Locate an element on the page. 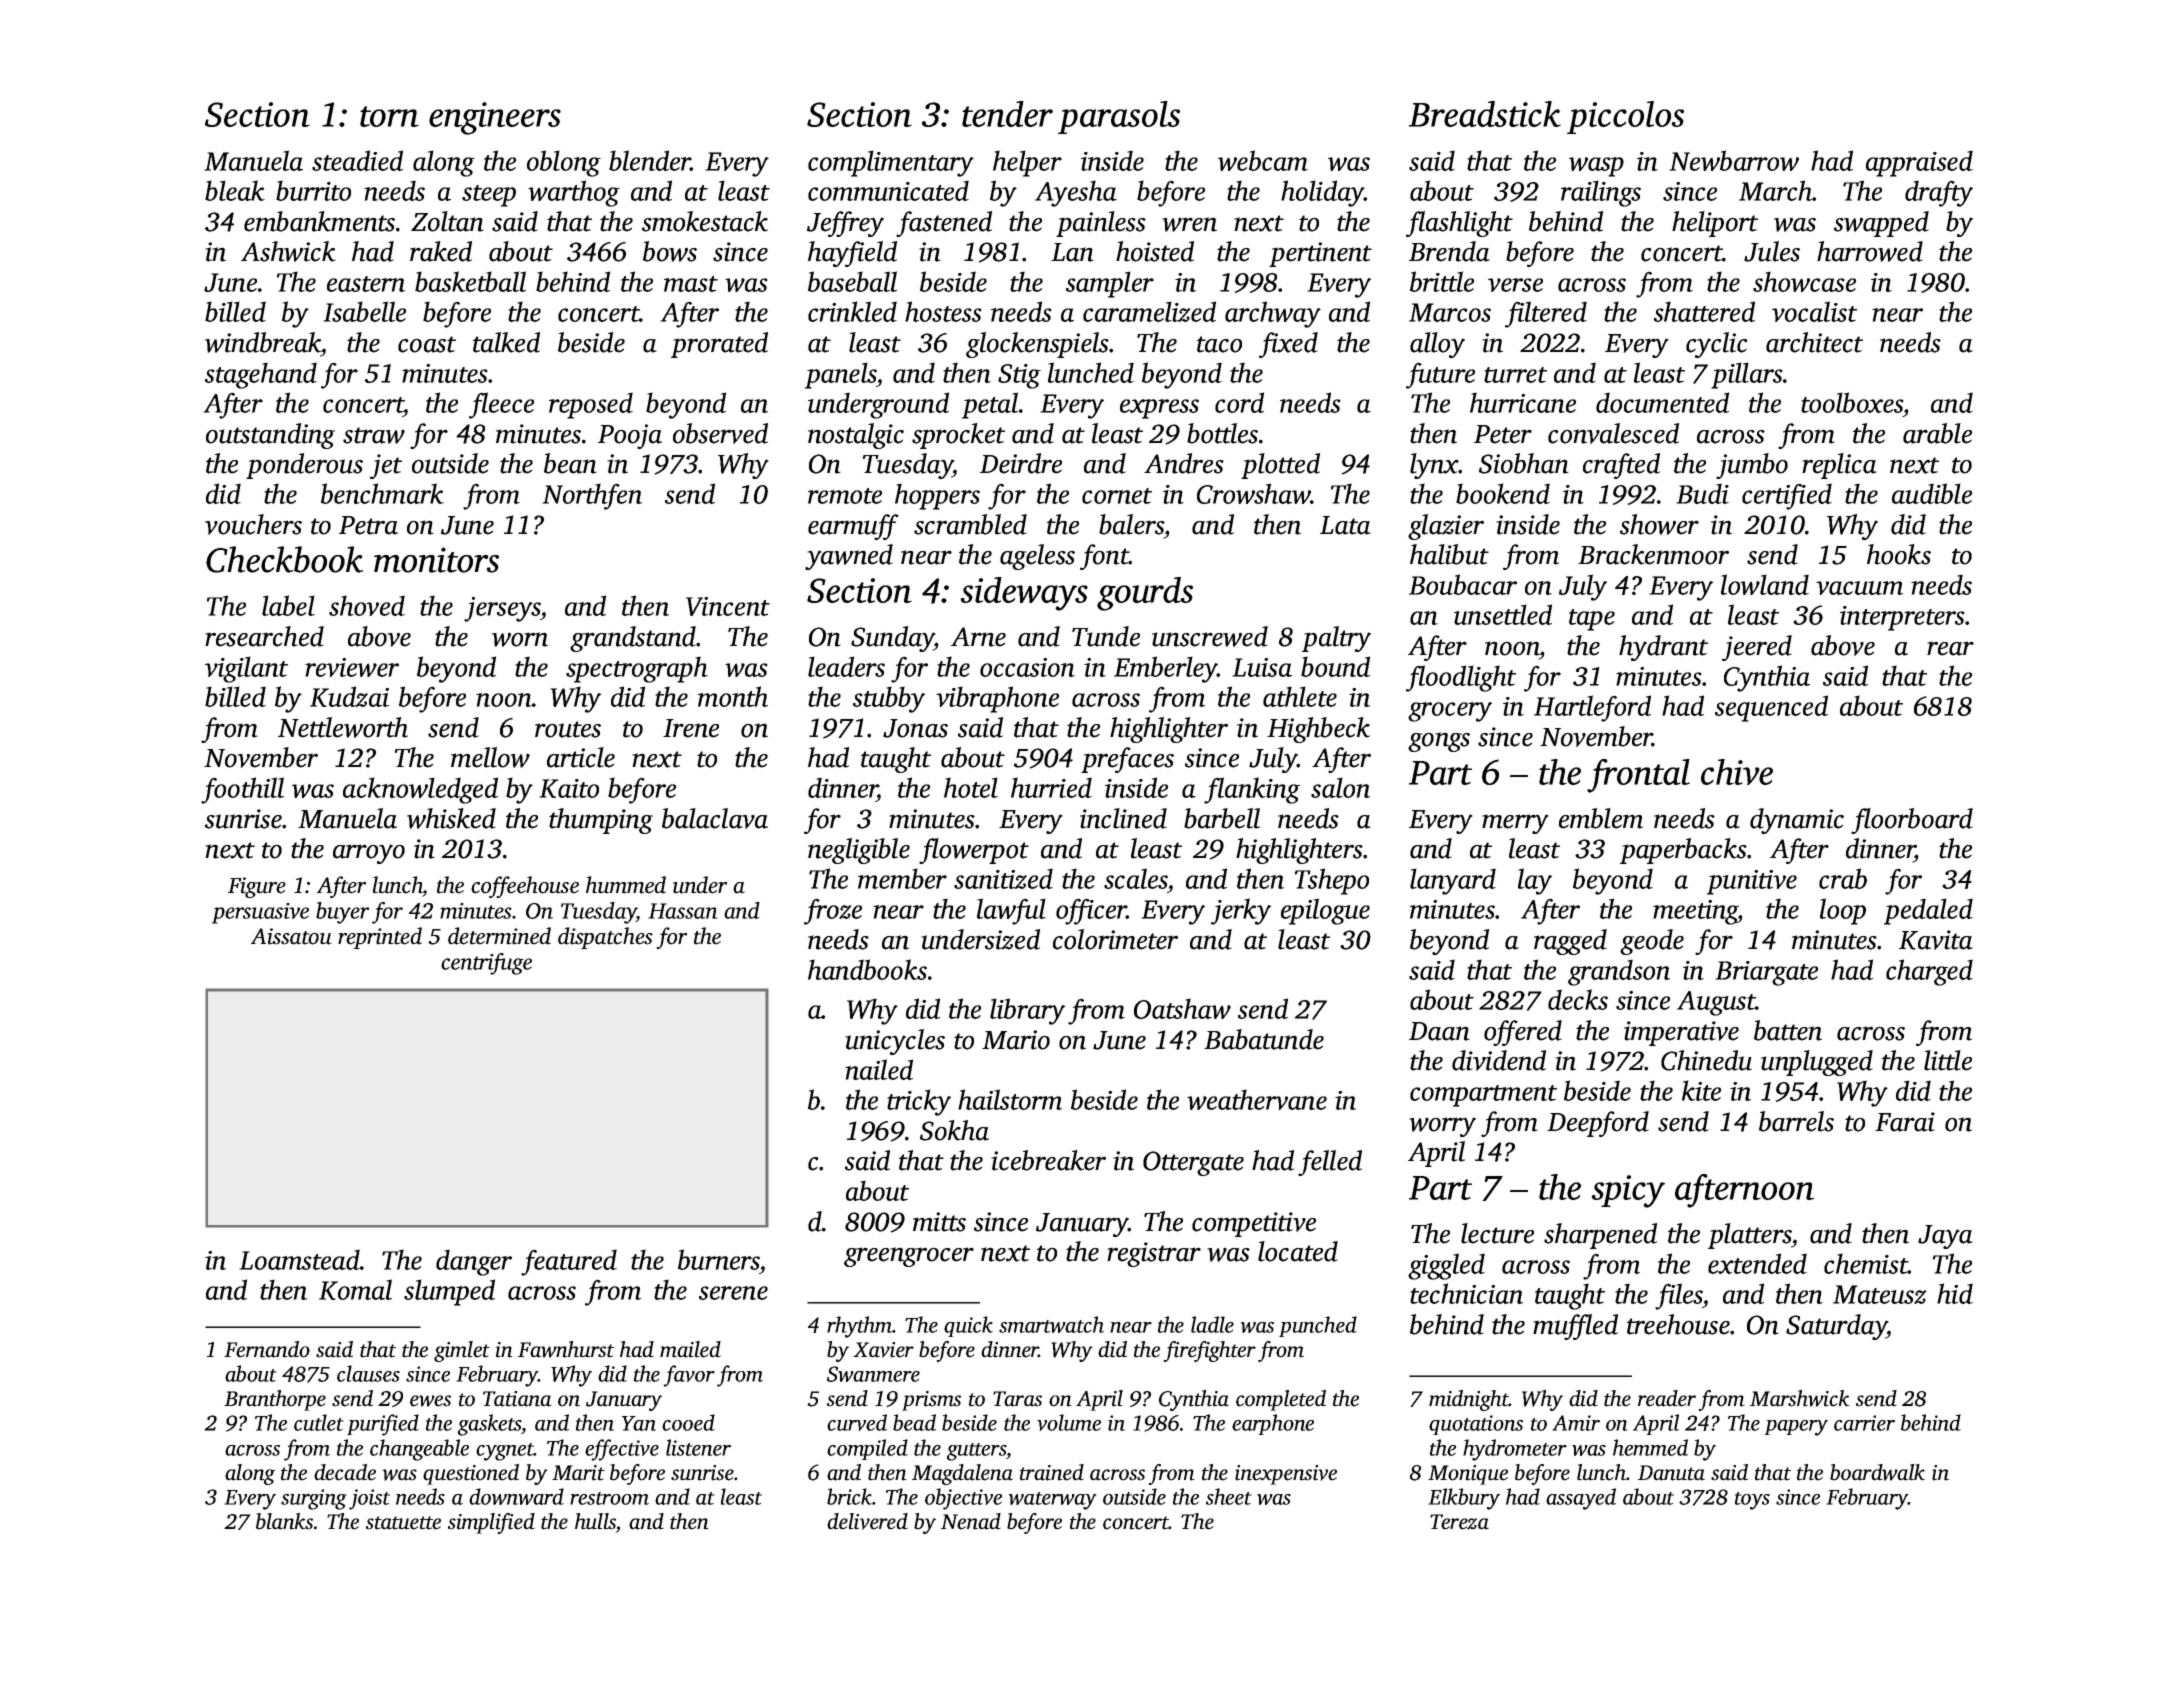  unicycles is located at coordinates (895, 1042).
